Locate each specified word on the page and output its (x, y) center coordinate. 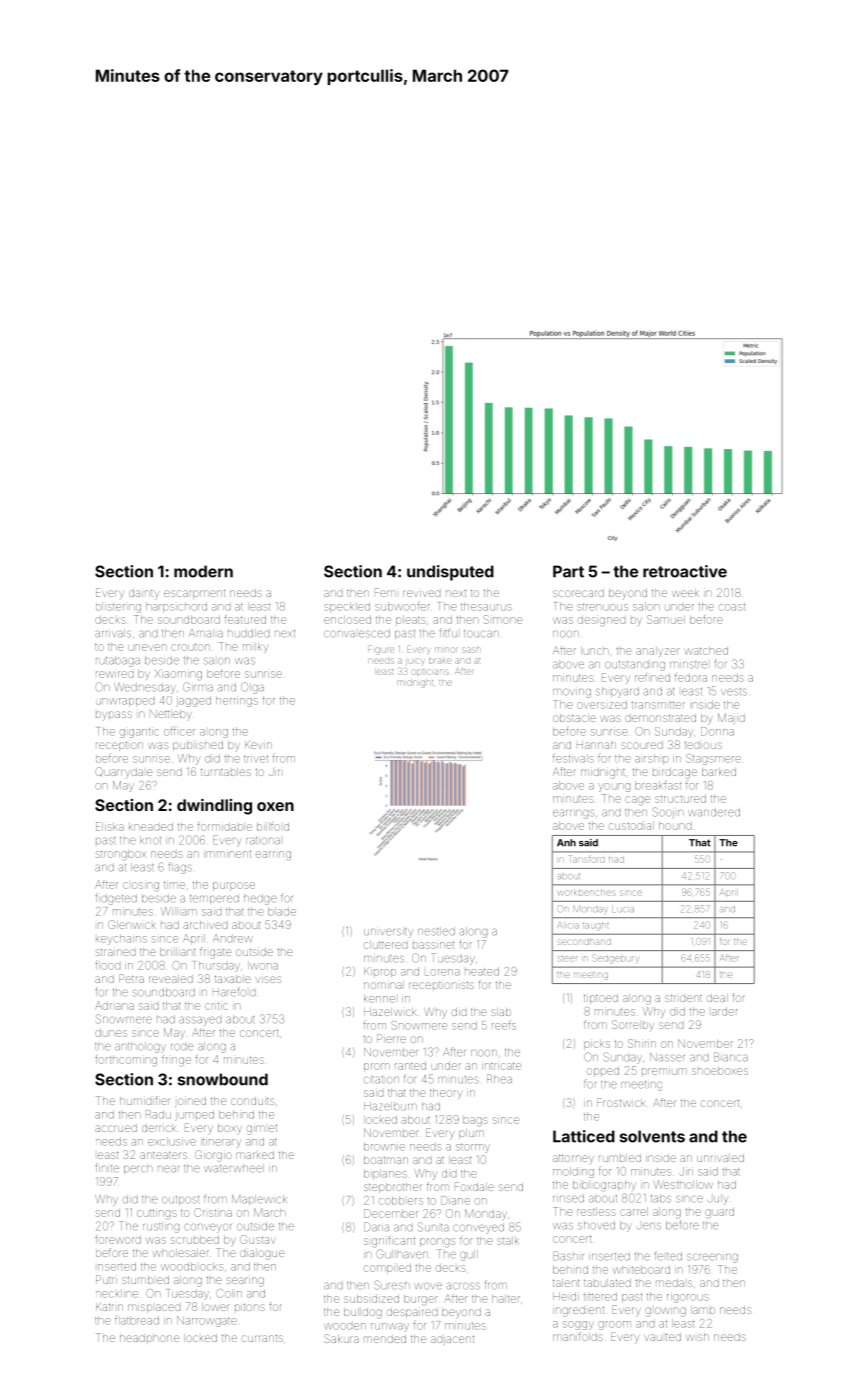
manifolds (578, 1336)
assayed (200, 1021)
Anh (566, 843)
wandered (714, 812)
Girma (198, 687)
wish (697, 1337)
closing (141, 887)
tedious (703, 745)
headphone (149, 1338)
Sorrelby (633, 1025)
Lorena (442, 972)
